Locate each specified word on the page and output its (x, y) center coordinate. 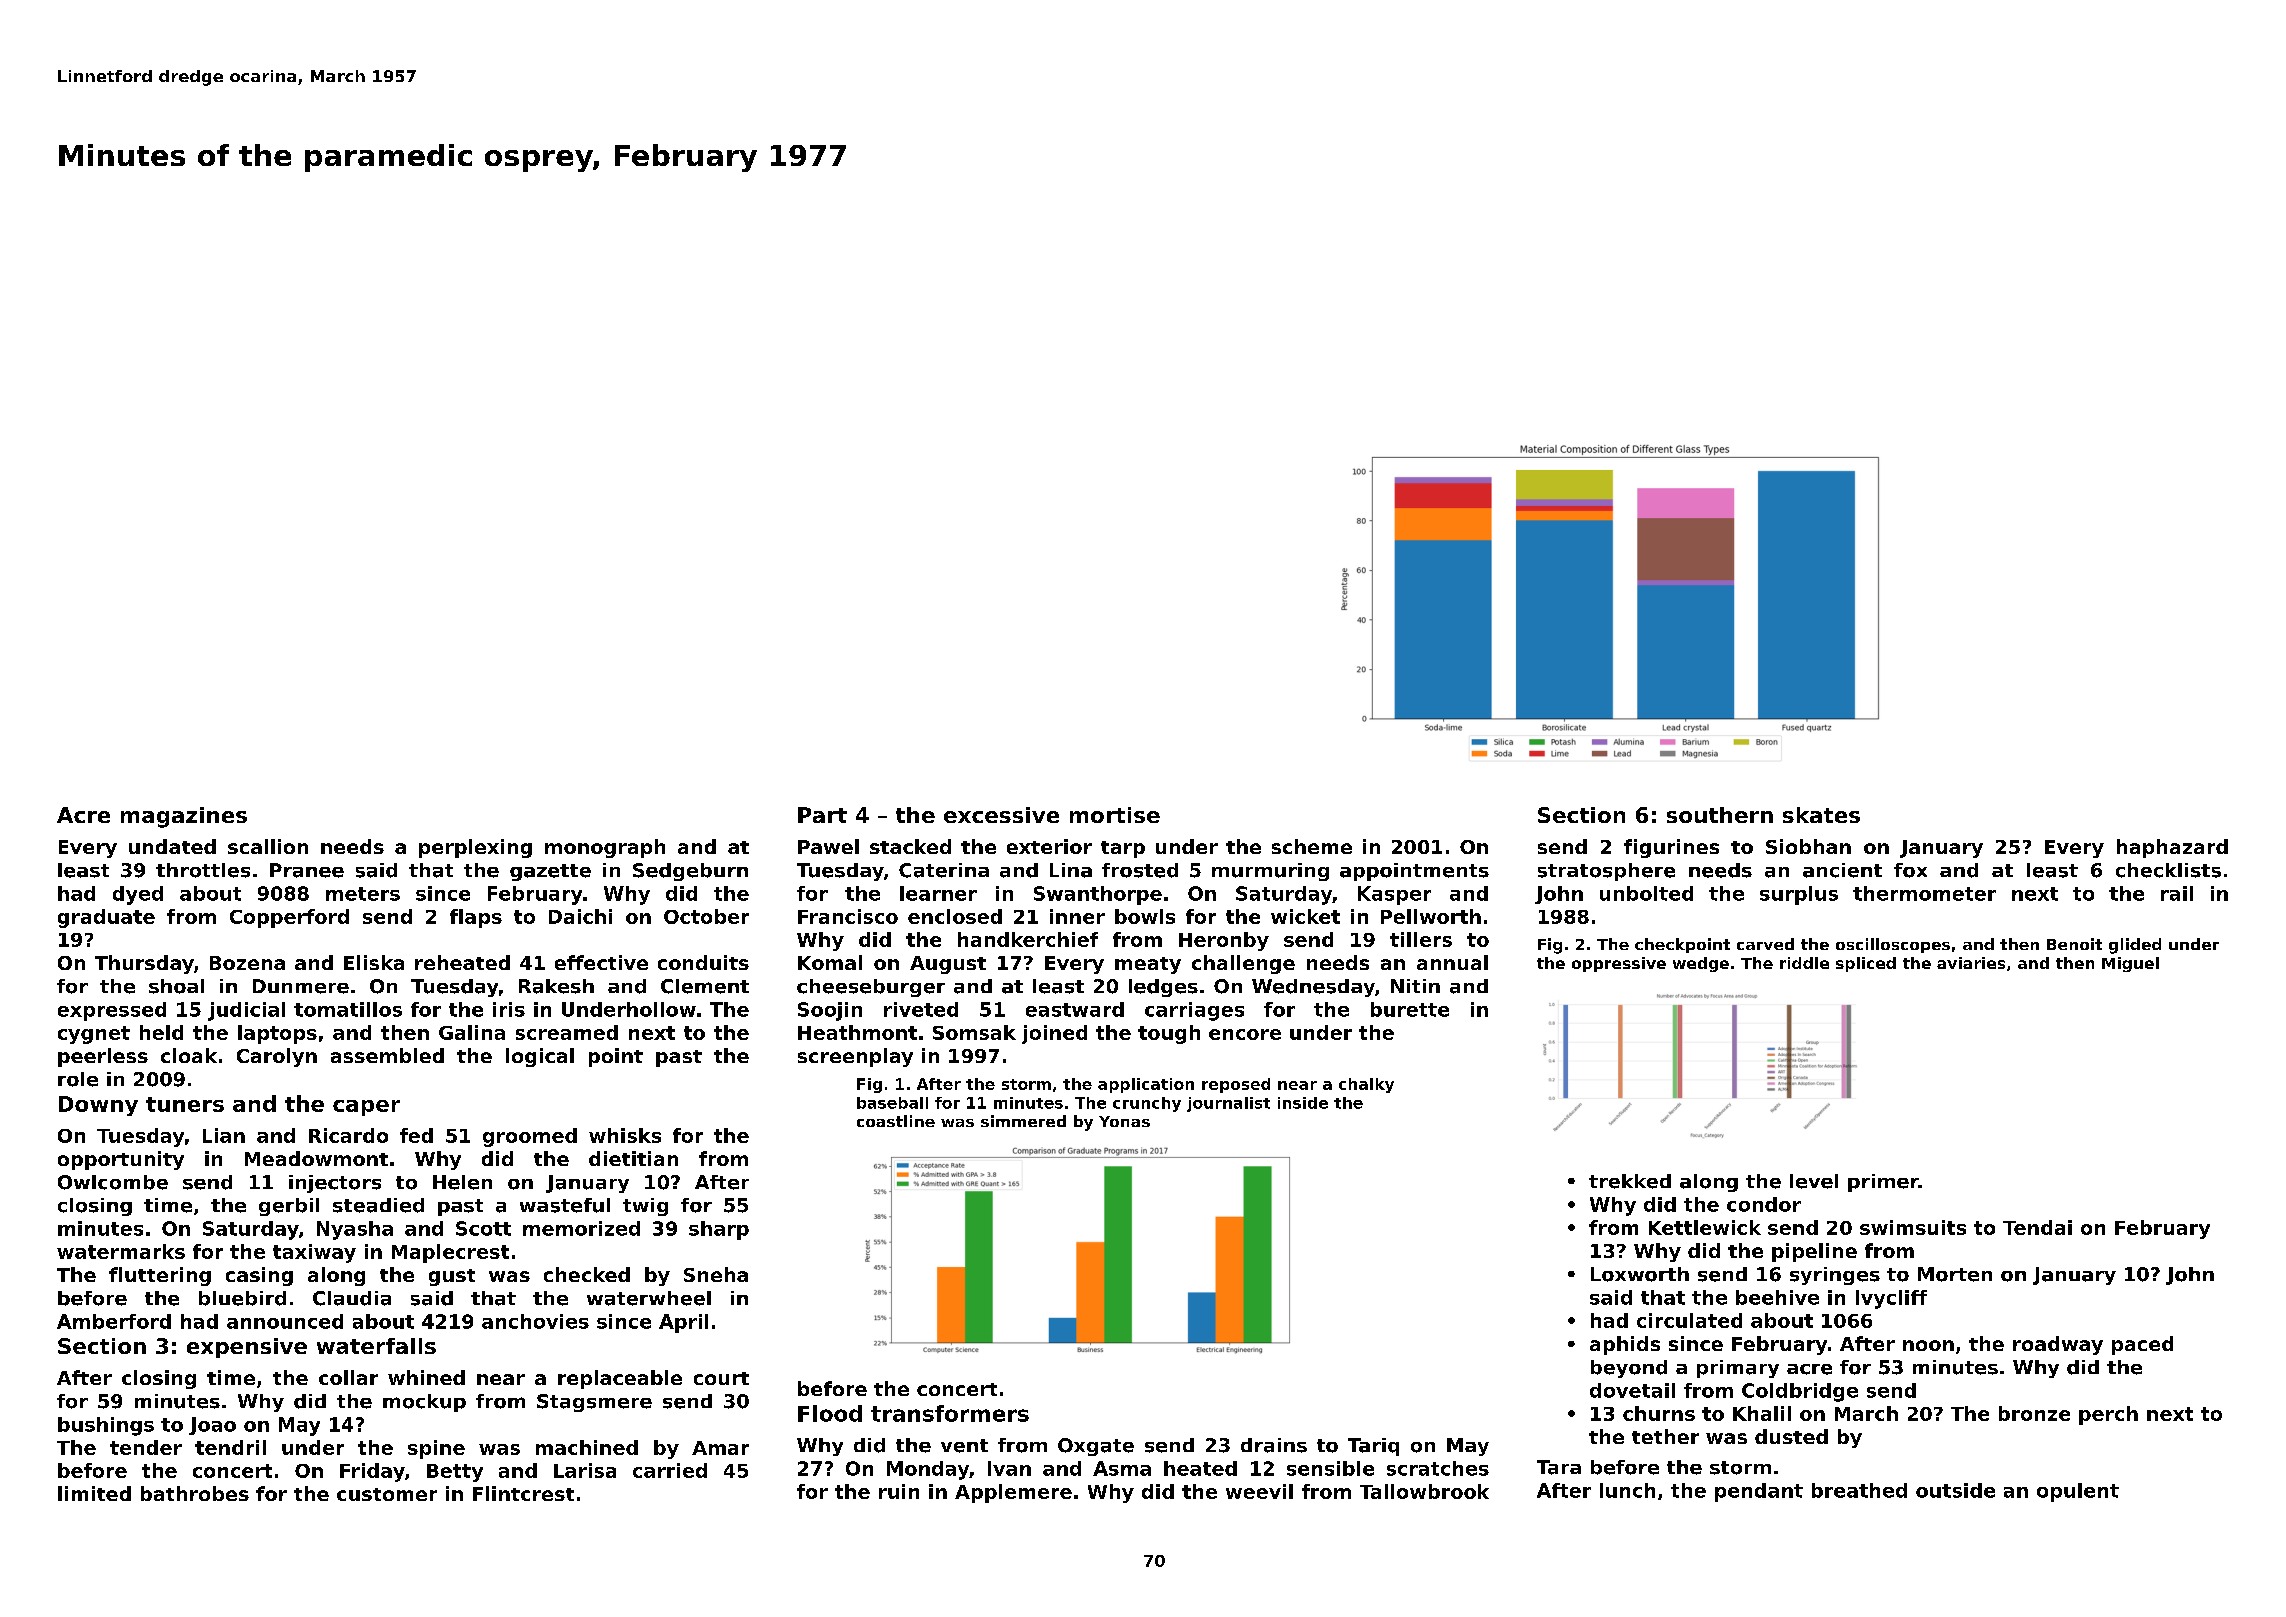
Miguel (2130, 964)
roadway (2058, 1345)
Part (822, 815)
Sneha (716, 1274)
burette (1410, 1009)
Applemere (1013, 1493)
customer (387, 1494)
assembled (387, 1055)
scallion (268, 846)
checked (587, 1274)
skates (1821, 815)
